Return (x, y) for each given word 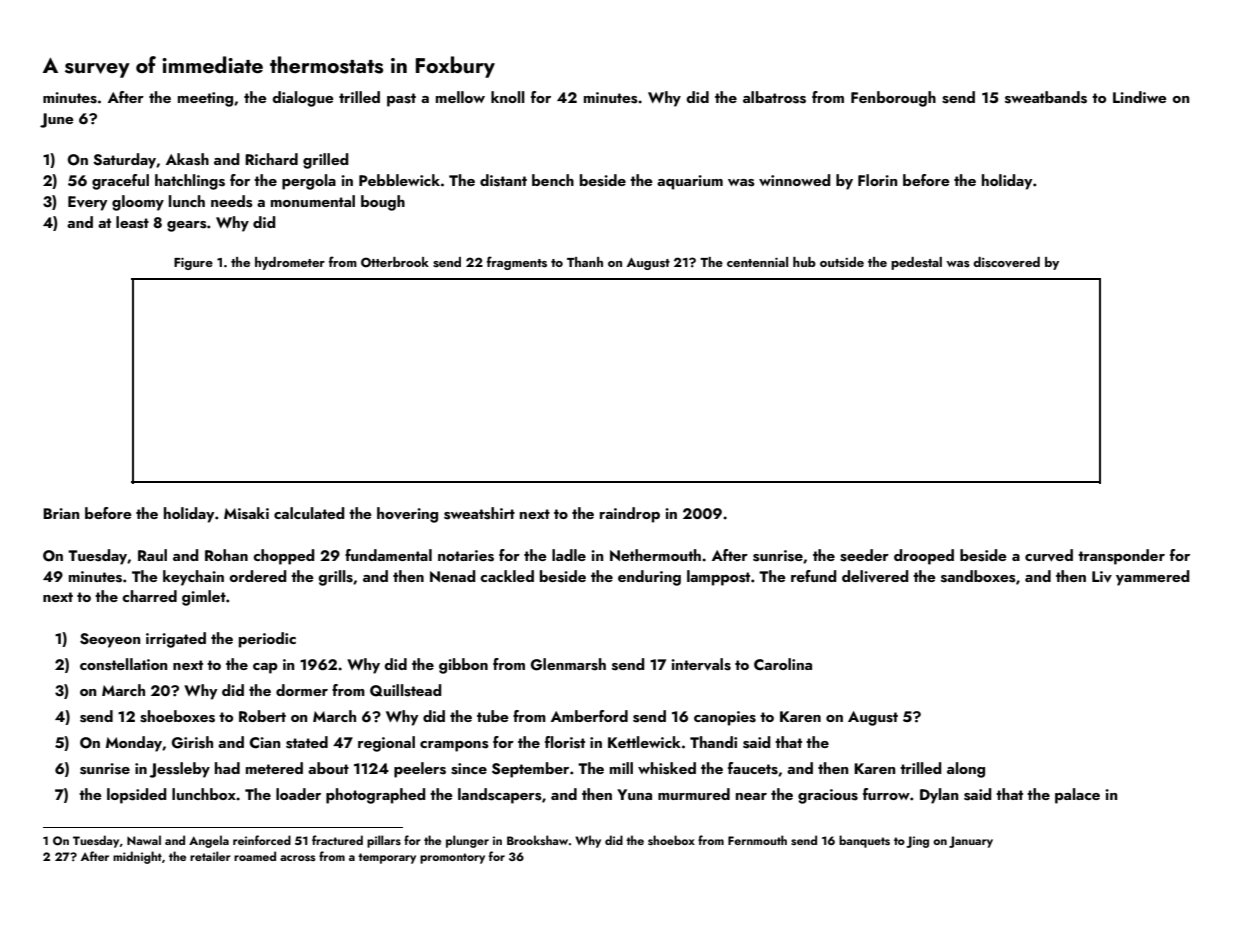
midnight (137, 857)
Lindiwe (1140, 97)
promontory (452, 858)
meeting (205, 99)
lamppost (718, 578)
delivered (875, 576)
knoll (508, 97)
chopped (284, 557)
